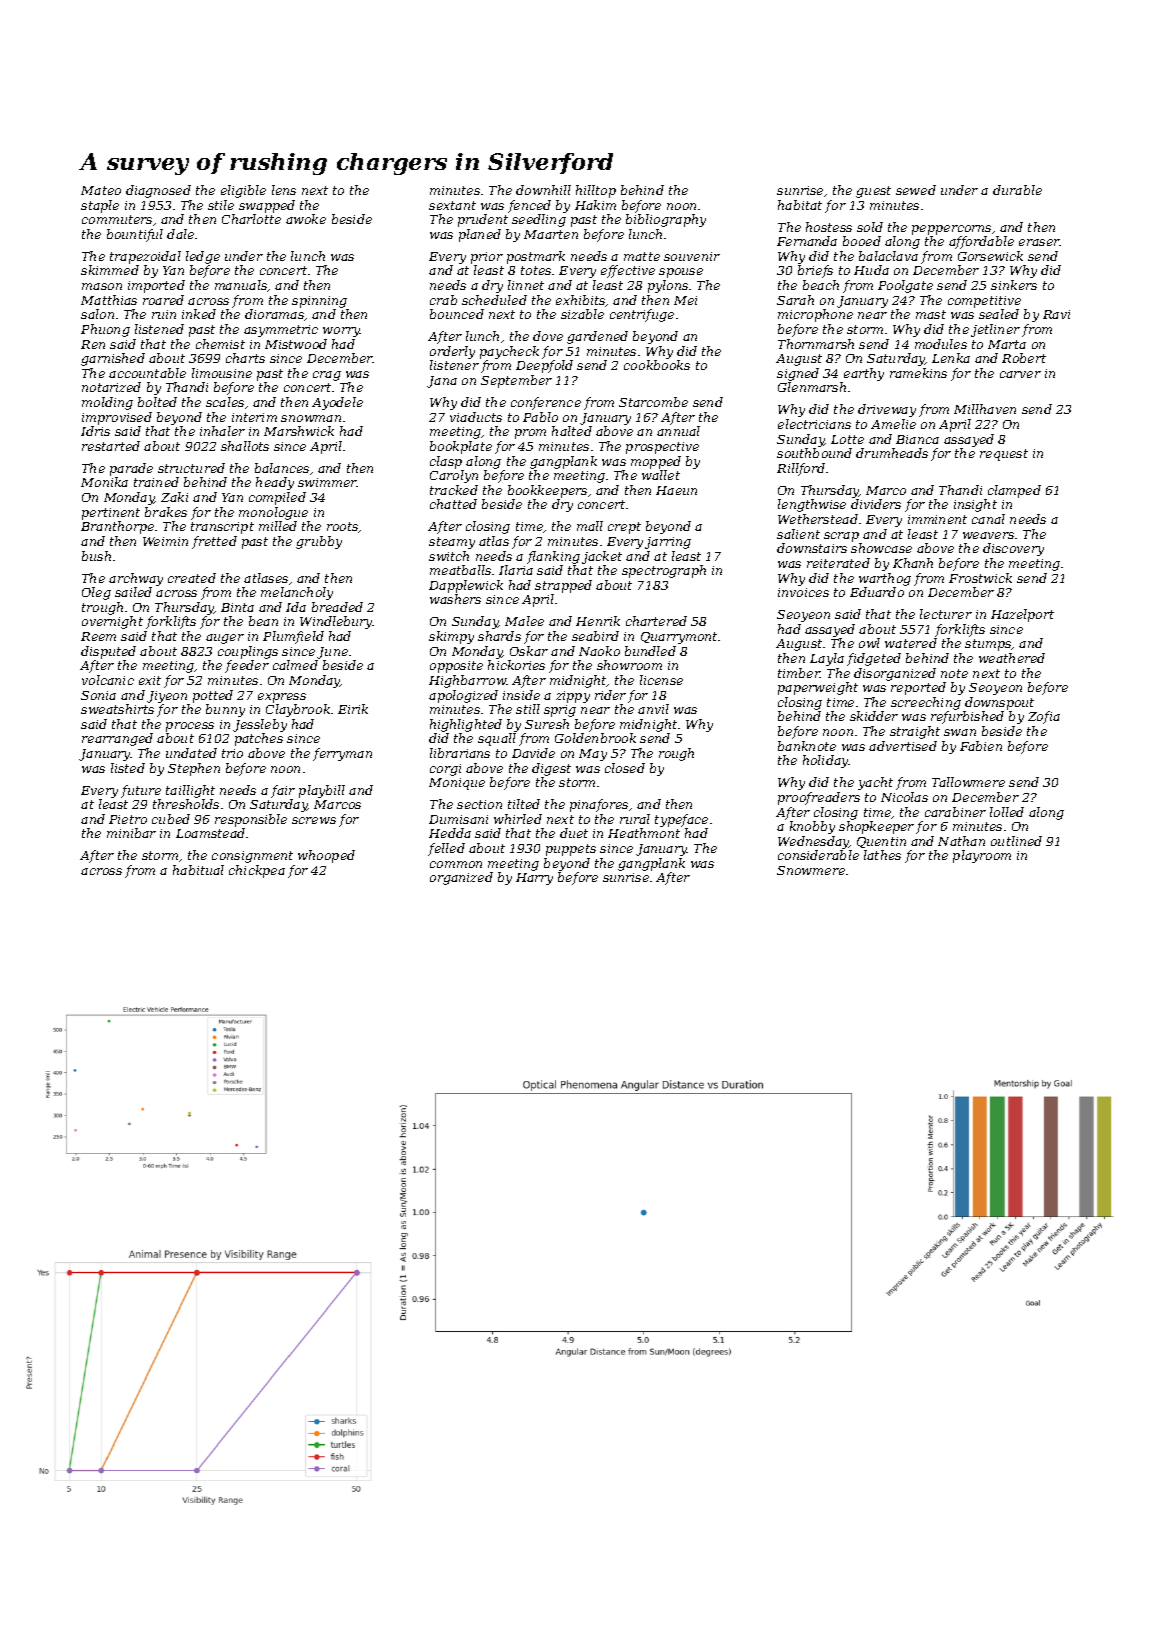  Describe the element at coordinates (1017, 190) in the screenshot. I see `durable` at that location.
